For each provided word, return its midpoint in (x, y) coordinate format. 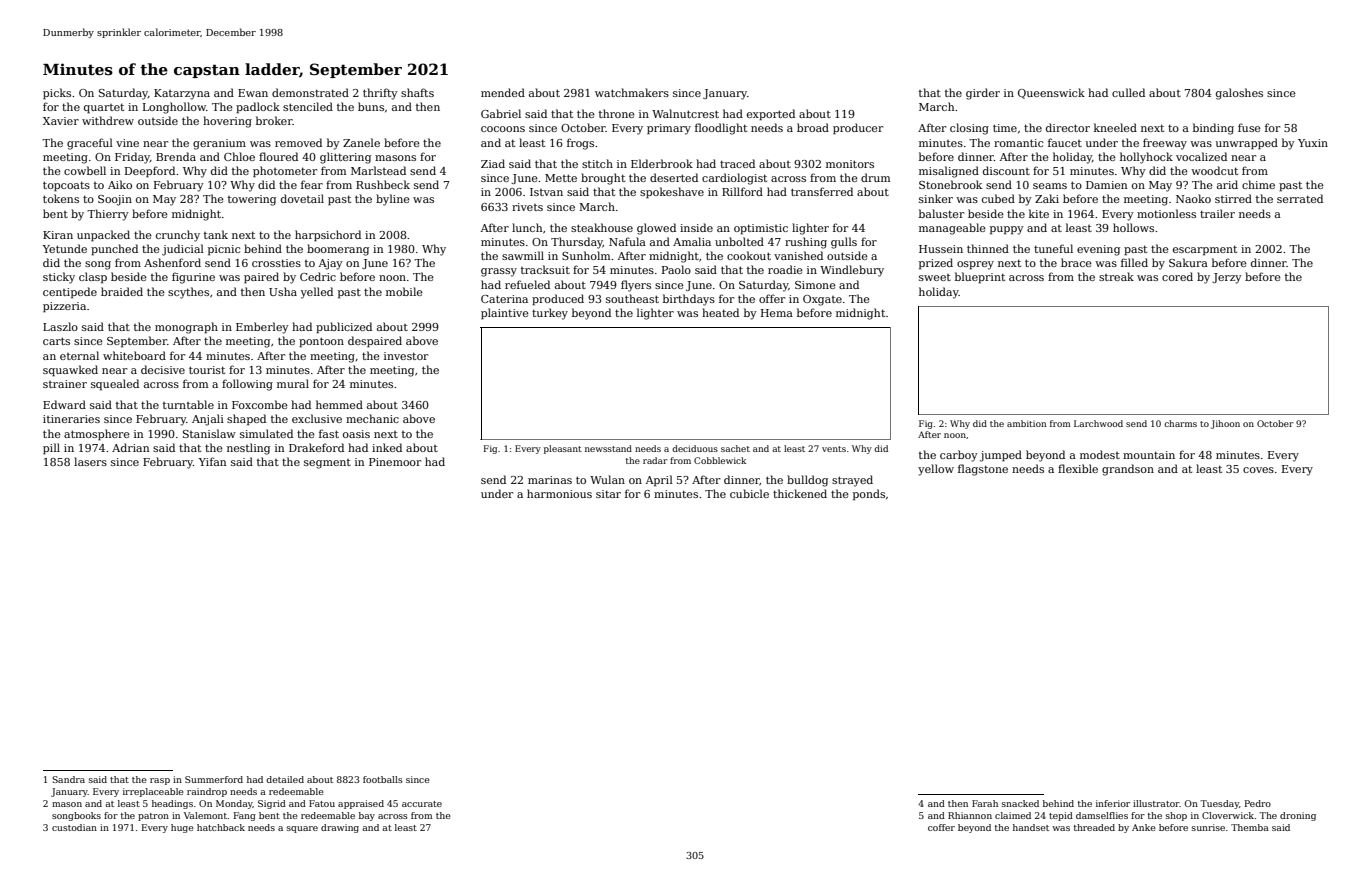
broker (274, 120)
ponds (869, 494)
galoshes (1239, 94)
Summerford (214, 779)
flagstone (983, 470)
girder (983, 94)
